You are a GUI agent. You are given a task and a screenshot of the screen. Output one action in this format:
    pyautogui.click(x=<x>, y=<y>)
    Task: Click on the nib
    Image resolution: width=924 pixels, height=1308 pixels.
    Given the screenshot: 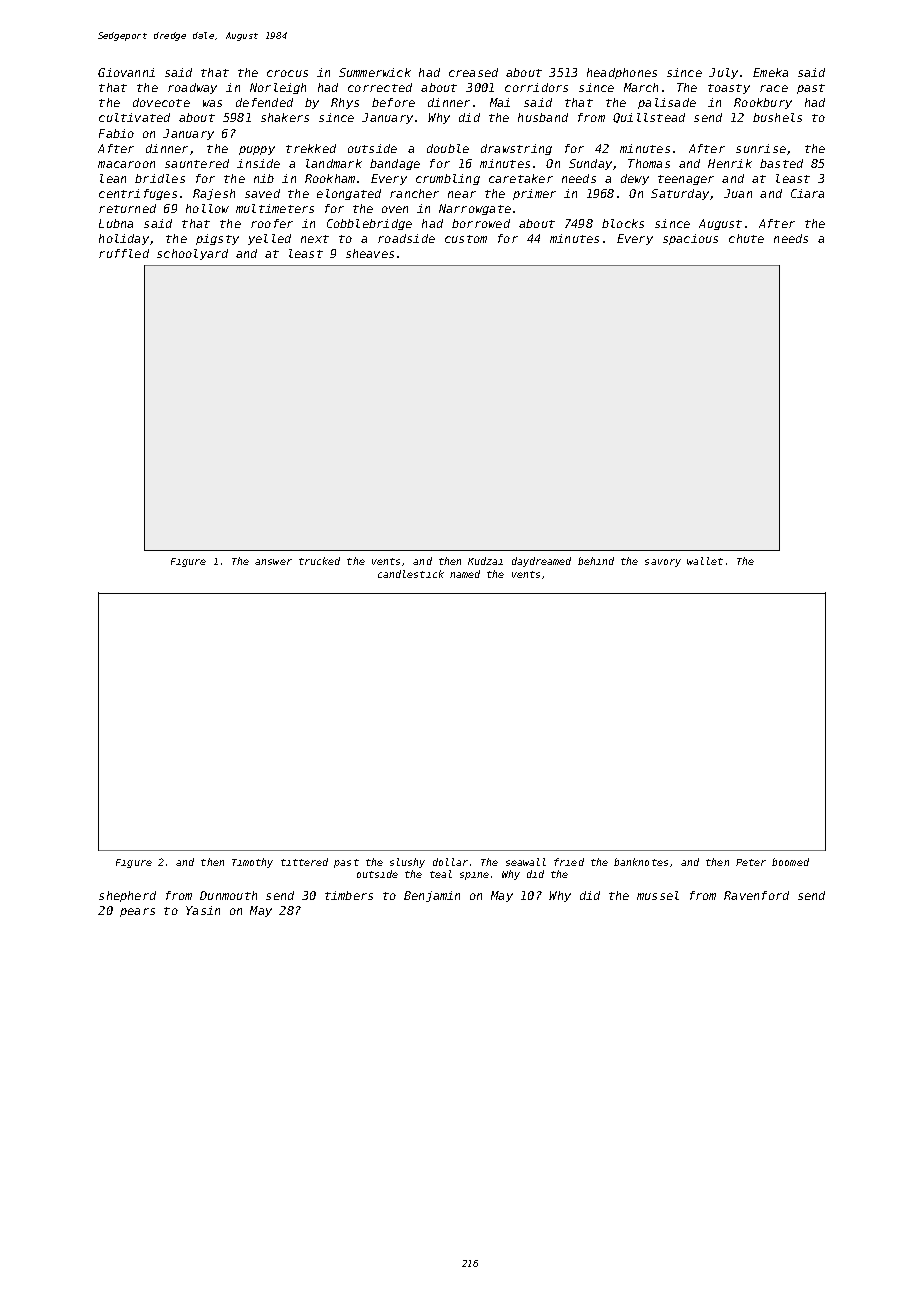 What is the action you would take?
    pyautogui.click(x=264, y=178)
